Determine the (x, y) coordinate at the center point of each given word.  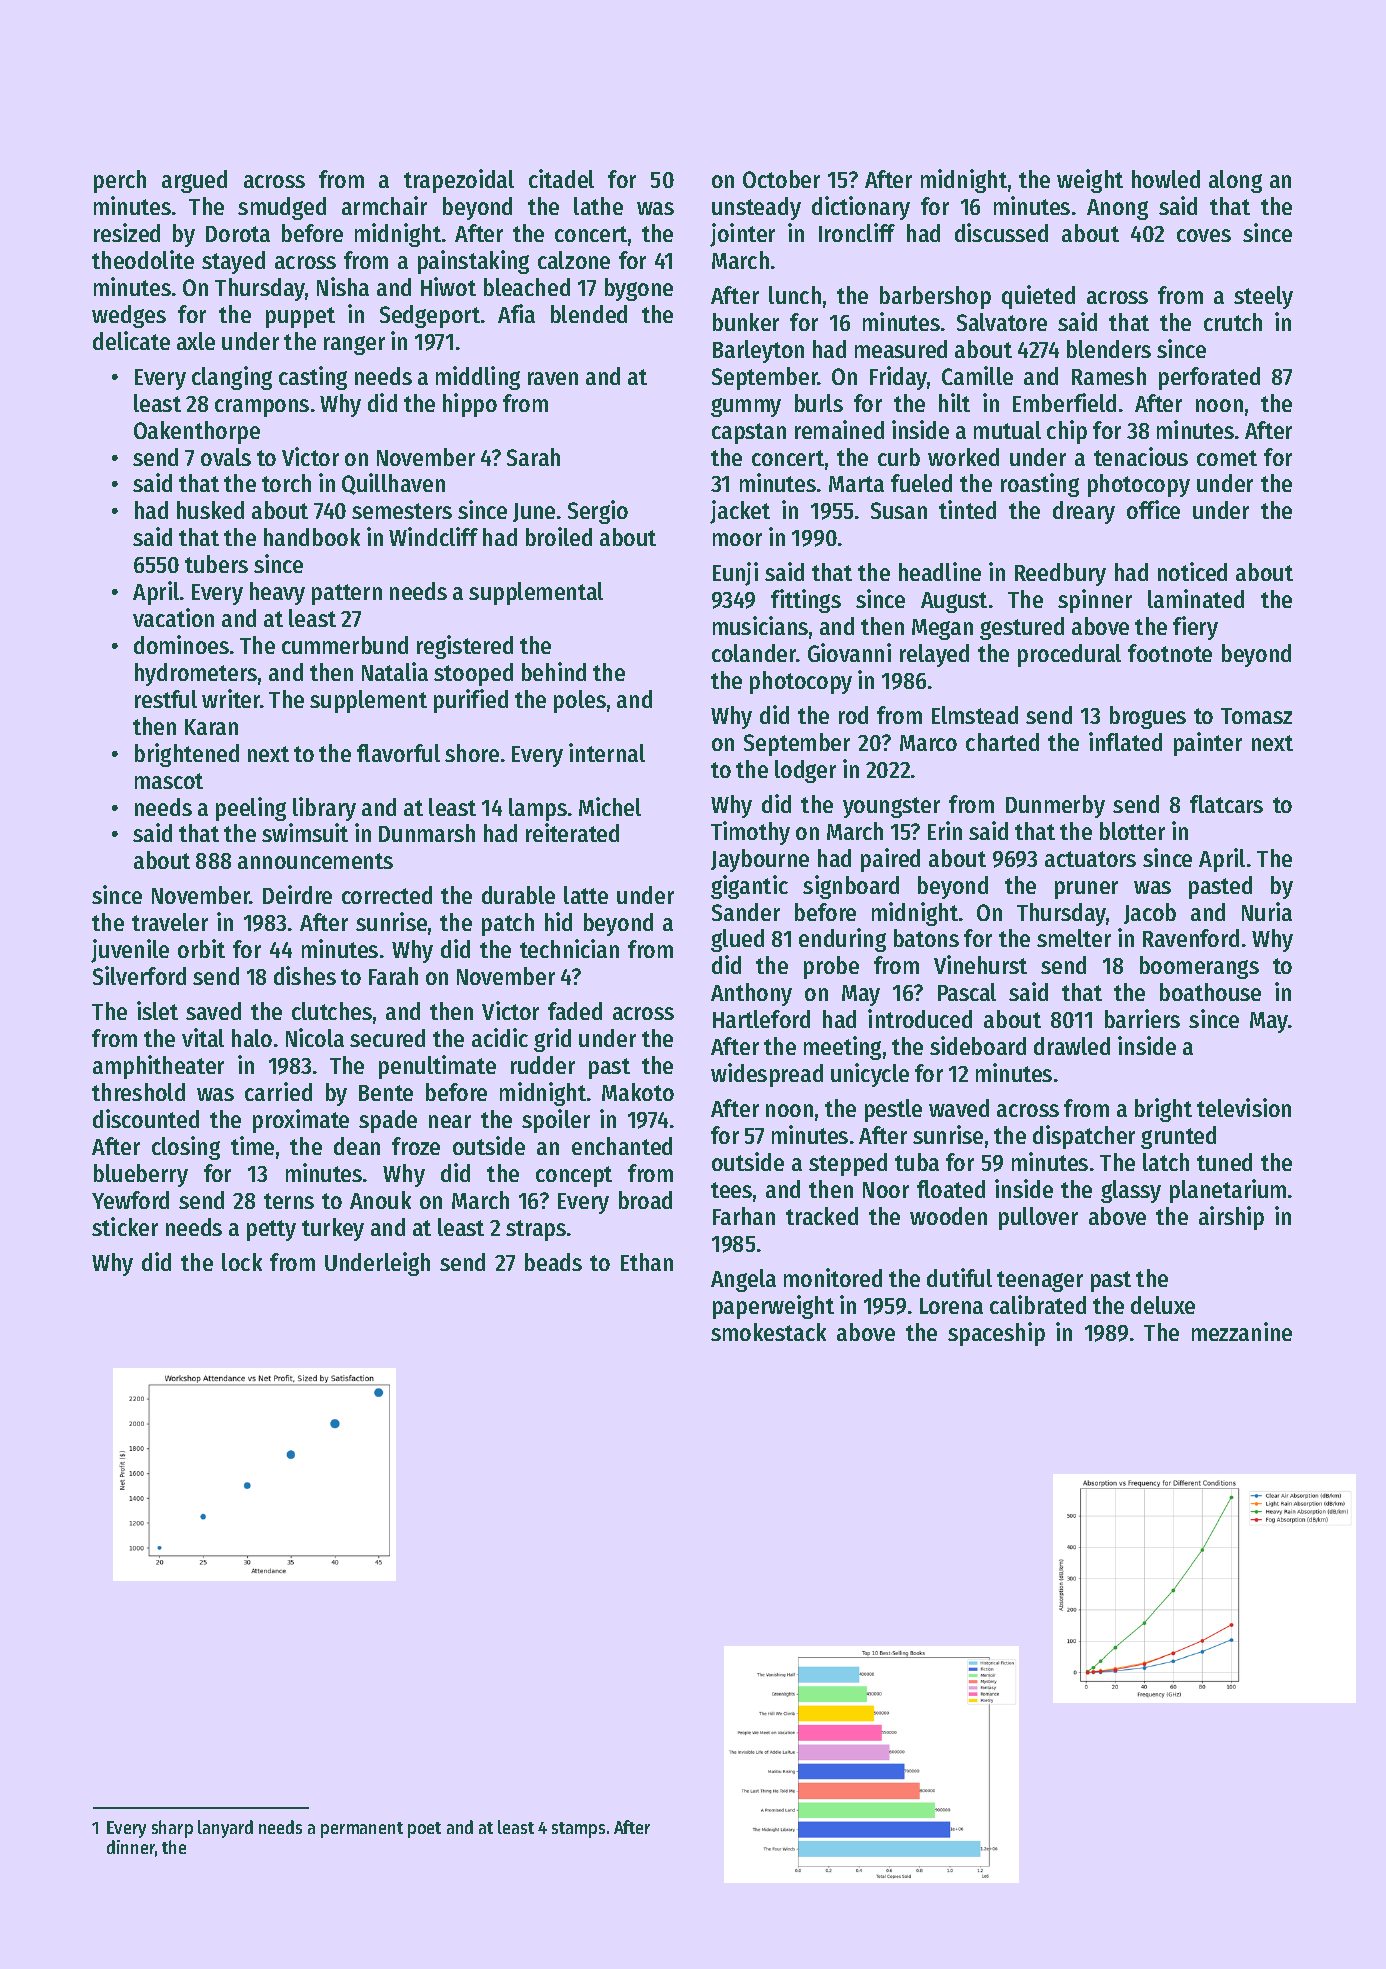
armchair (384, 205)
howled (1166, 179)
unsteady (756, 208)
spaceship (996, 1334)
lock (242, 1262)
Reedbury (1060, 574)
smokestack (768, 1332)
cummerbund (345, 645)
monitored (833, 1277)
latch (1166, 1162)
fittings (806, 601)
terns (289, 1201)
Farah (393, 976)
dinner (131, 1847)
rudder (543, 1065)
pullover (1038, 1218)
